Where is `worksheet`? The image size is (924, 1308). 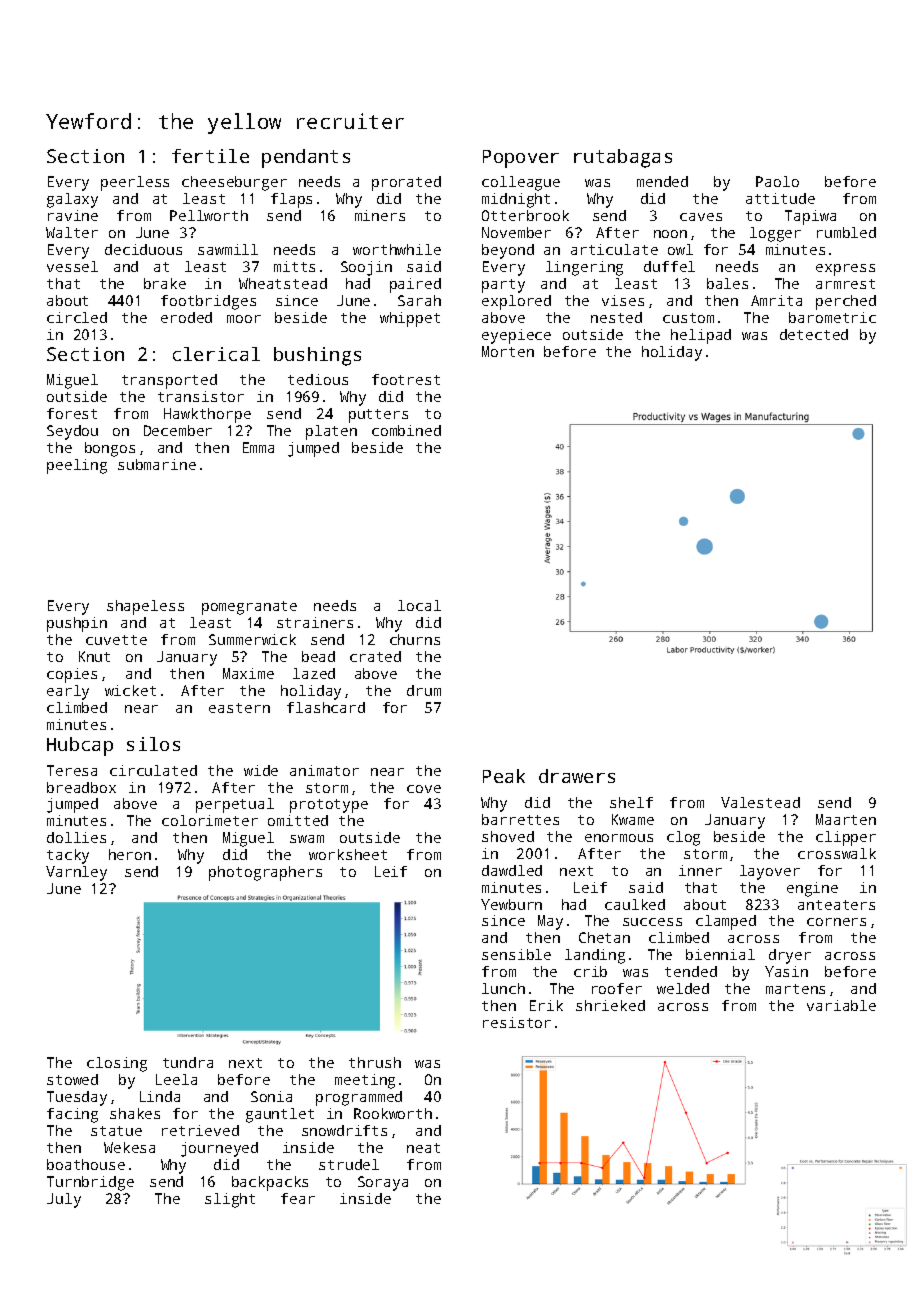 worksheet is located at coordinates (348, 854).
